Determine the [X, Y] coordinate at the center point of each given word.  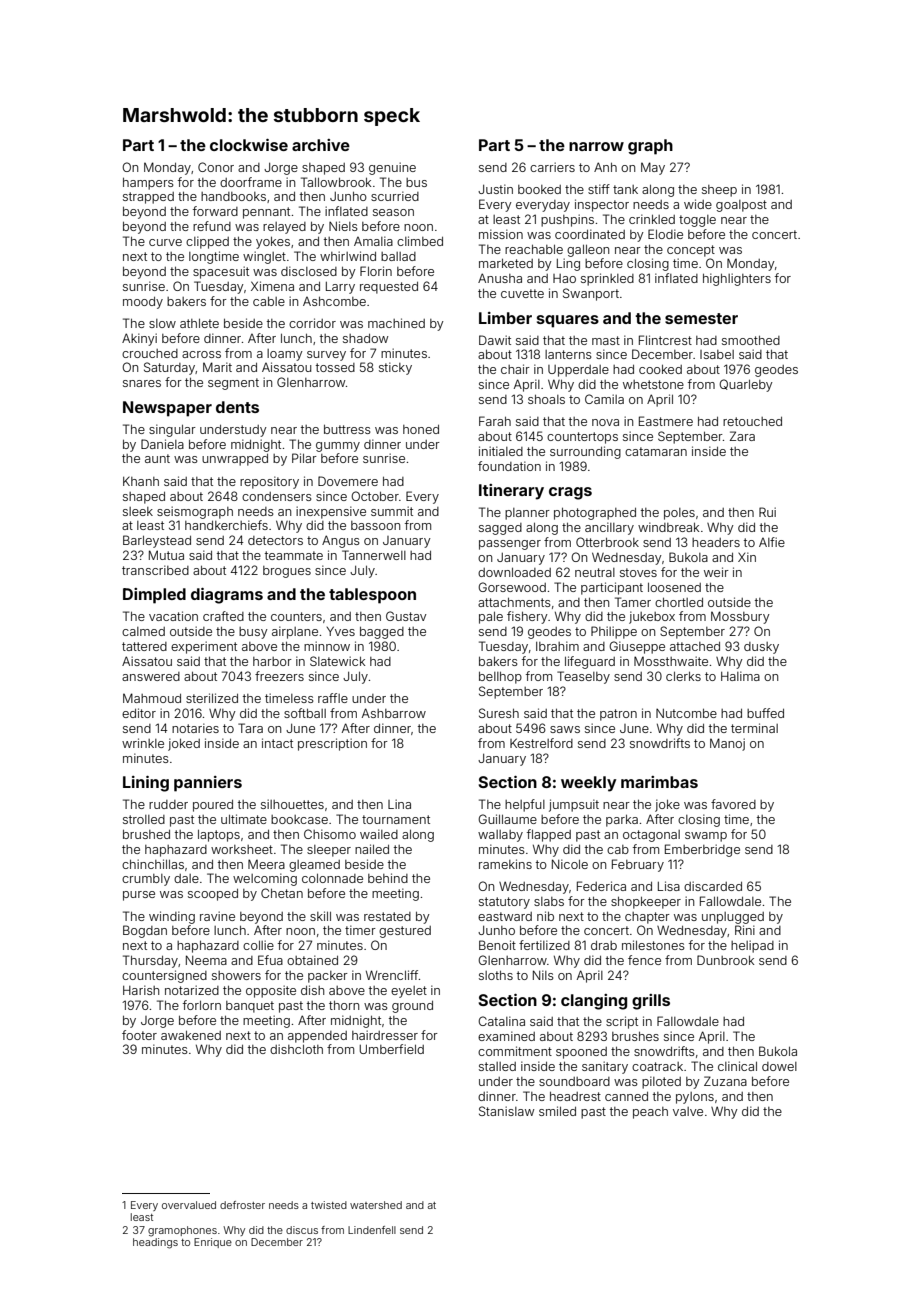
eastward [505, 916]
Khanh [141, 481]
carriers [552, 167]
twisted [329, 1205]
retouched [752, 421]
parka [622, 821]
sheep [719, 191]
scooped [213, 895]
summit [392, 511]
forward [215, 211]
